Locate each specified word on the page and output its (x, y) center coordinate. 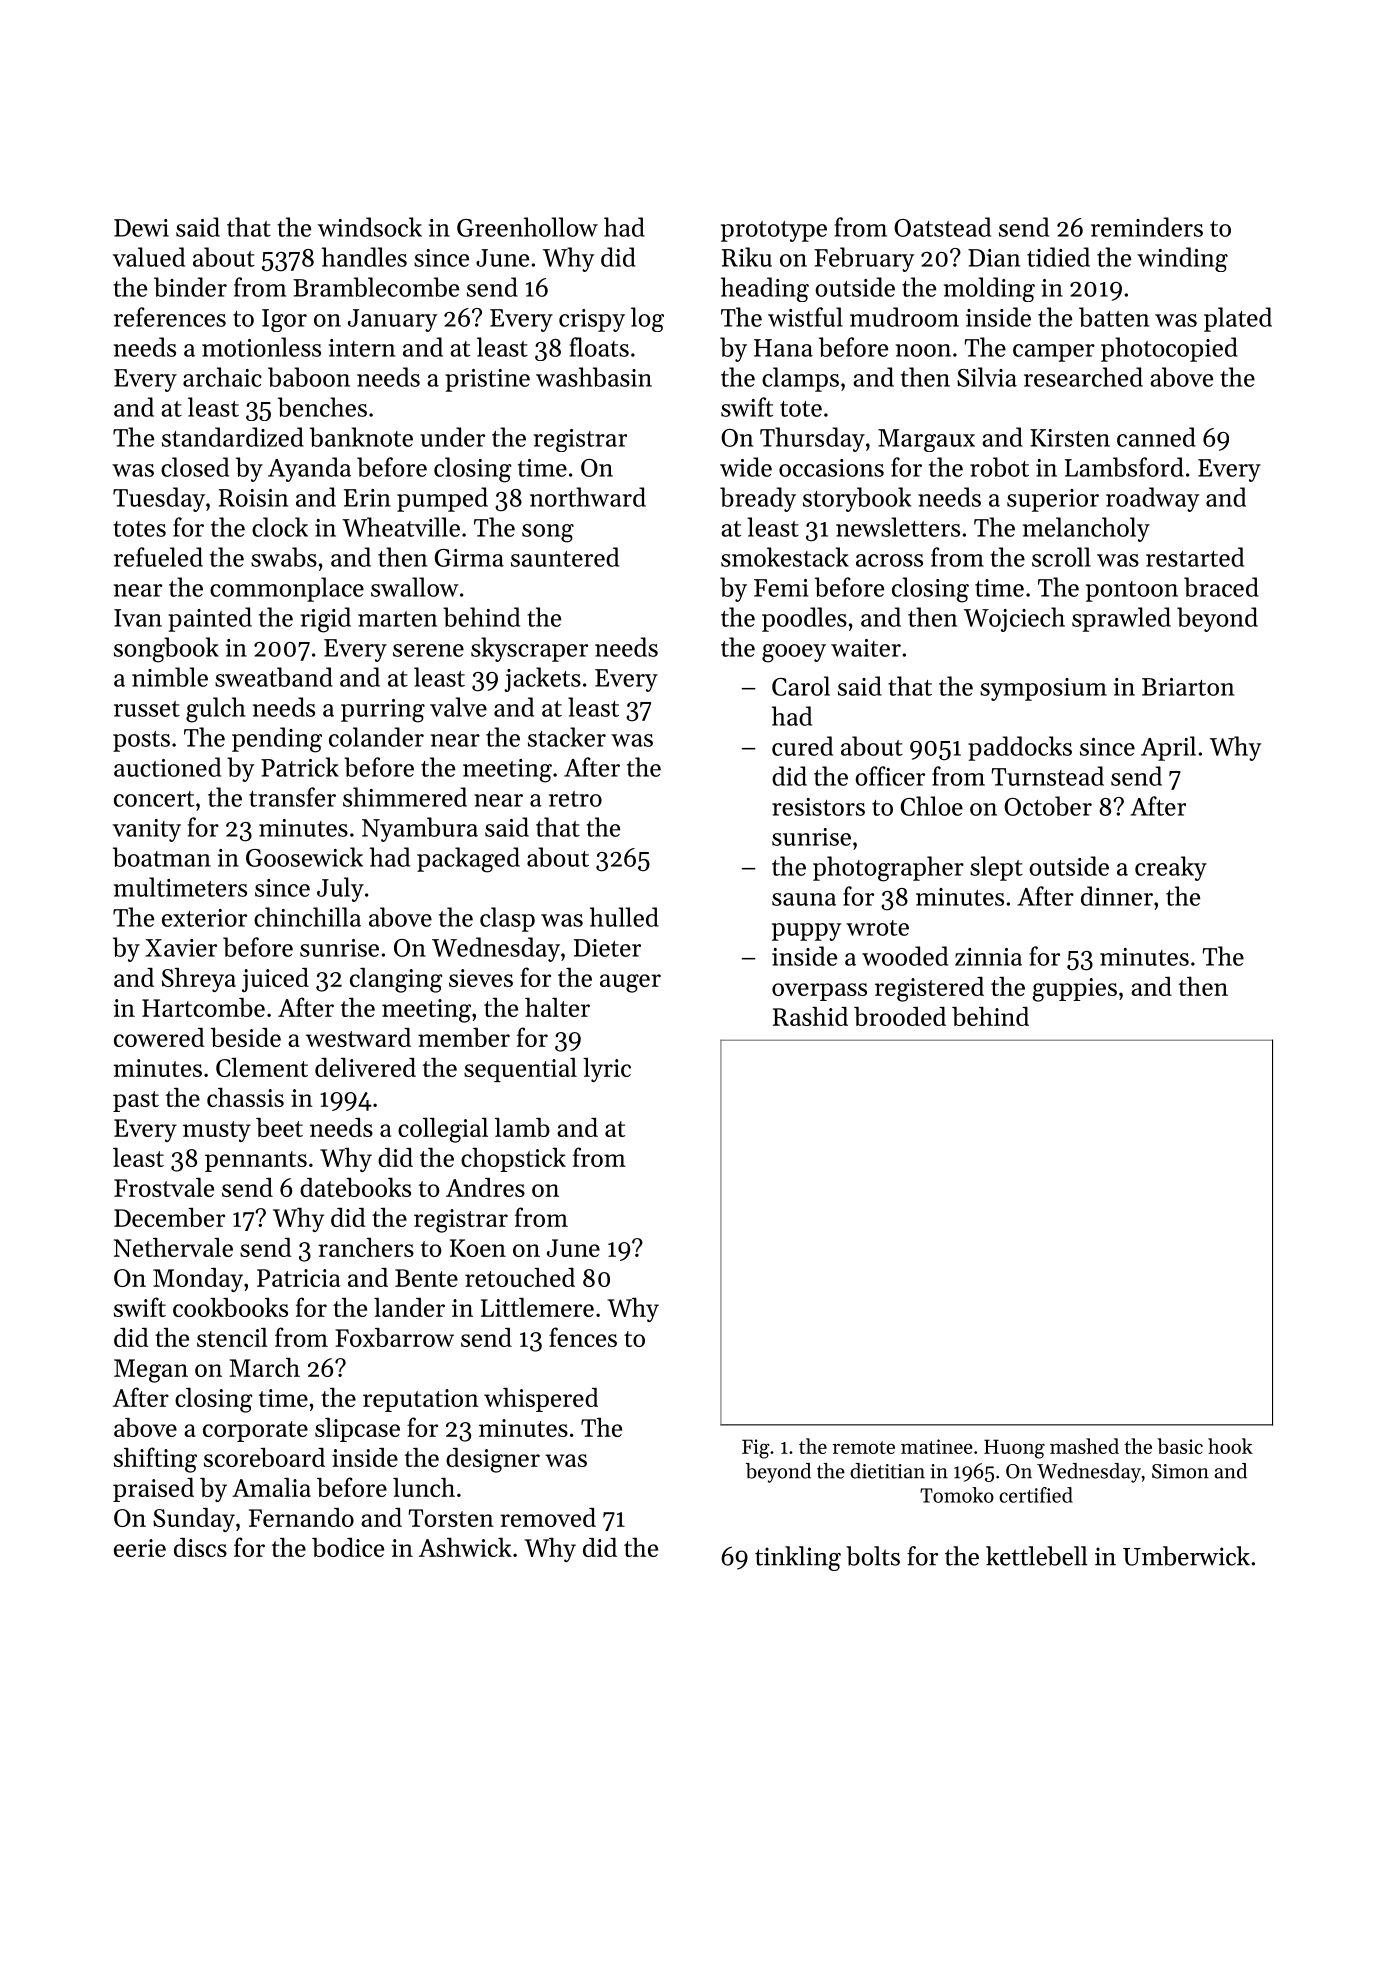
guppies (1075, 990)
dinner (1117, 896)
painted (210, 619)
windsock (370, 227)
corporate (255, 1431)
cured (802, 746)
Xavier (181, 948)
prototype (774, 231)
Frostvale (164, 1187)
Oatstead (942, 227)
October (1048, 806)
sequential (520, 1069)
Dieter (607, 948)
